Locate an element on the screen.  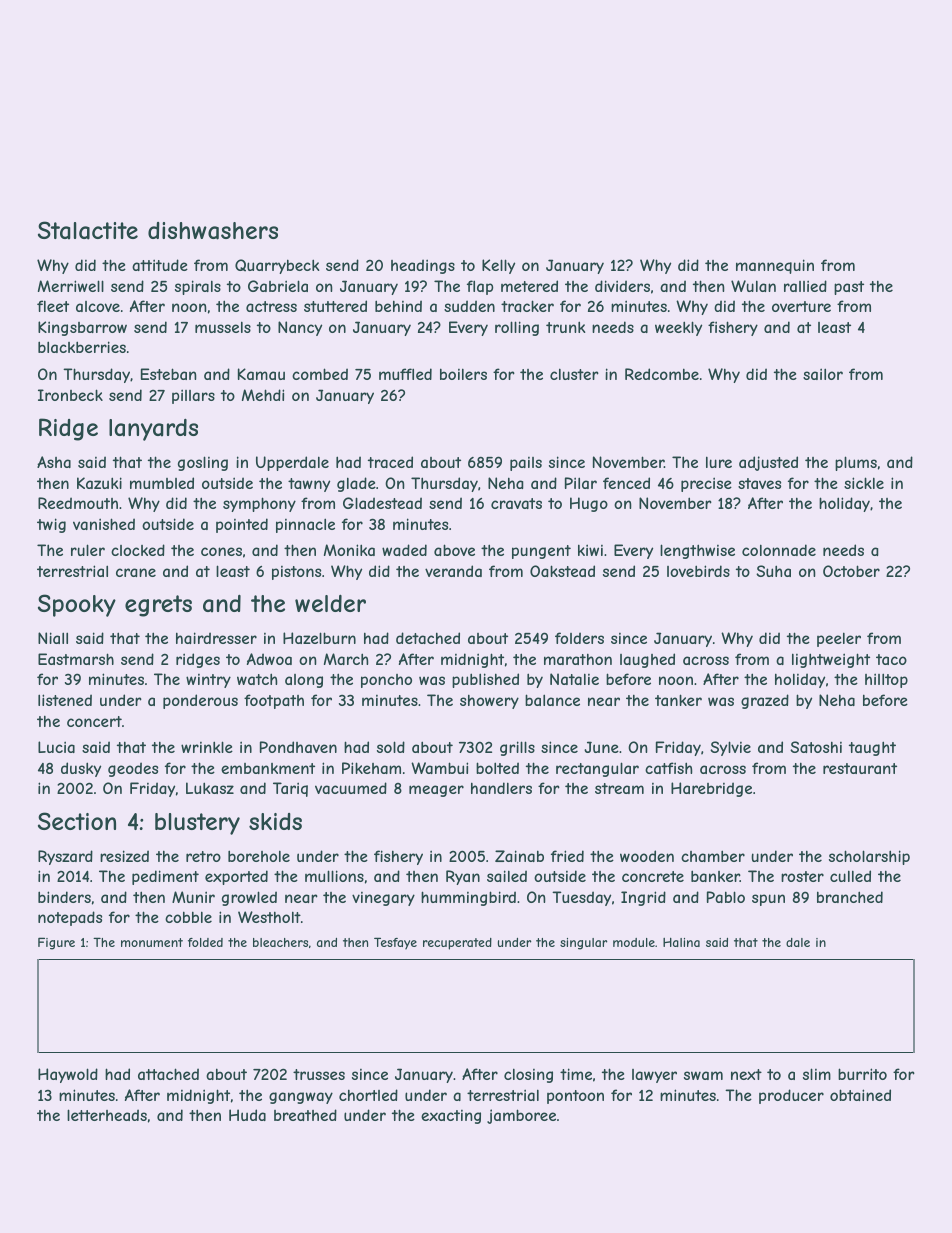
pontoon is located at coordinates (575, 1097).
